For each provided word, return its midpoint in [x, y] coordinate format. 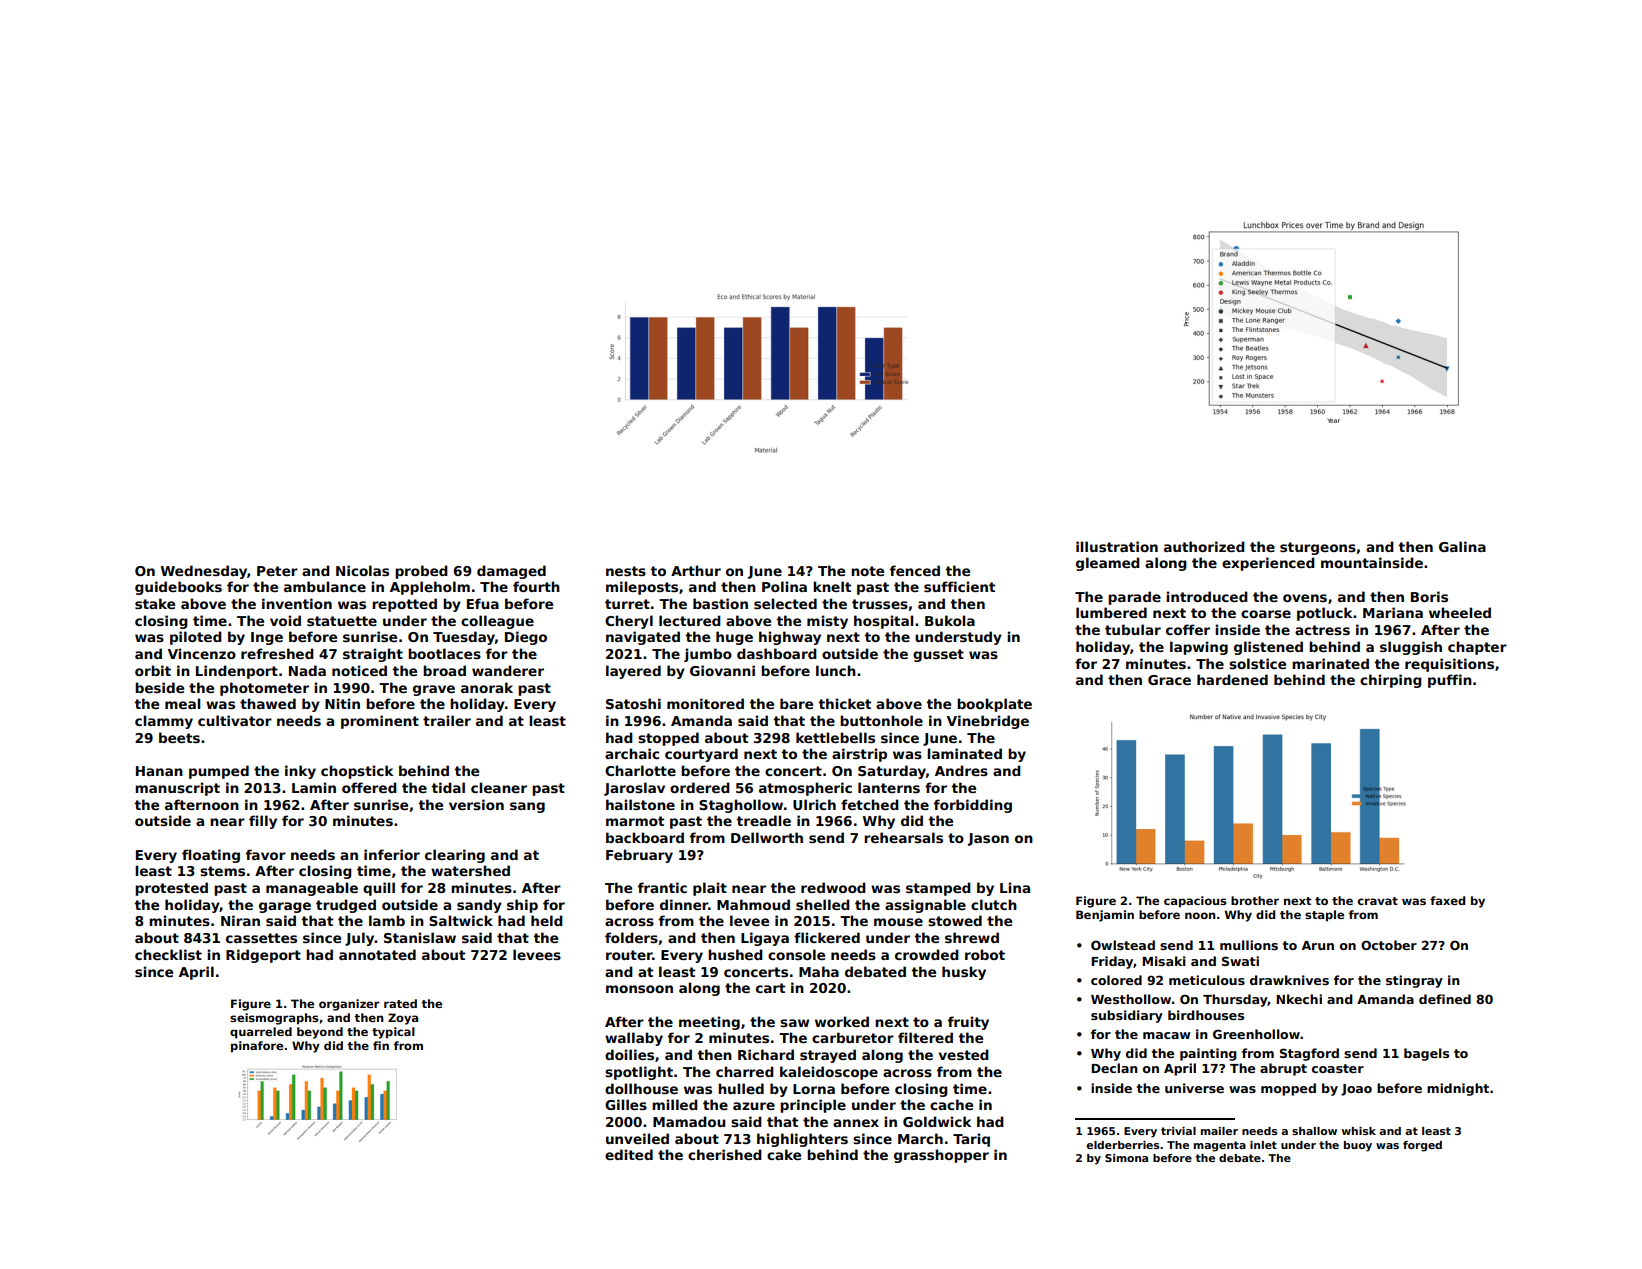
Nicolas [362, 570]
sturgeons [1318, 548]
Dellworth [767, 837]
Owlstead [1123, 945]
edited [629, 1154]
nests [626, 571]
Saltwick [461, 920]
